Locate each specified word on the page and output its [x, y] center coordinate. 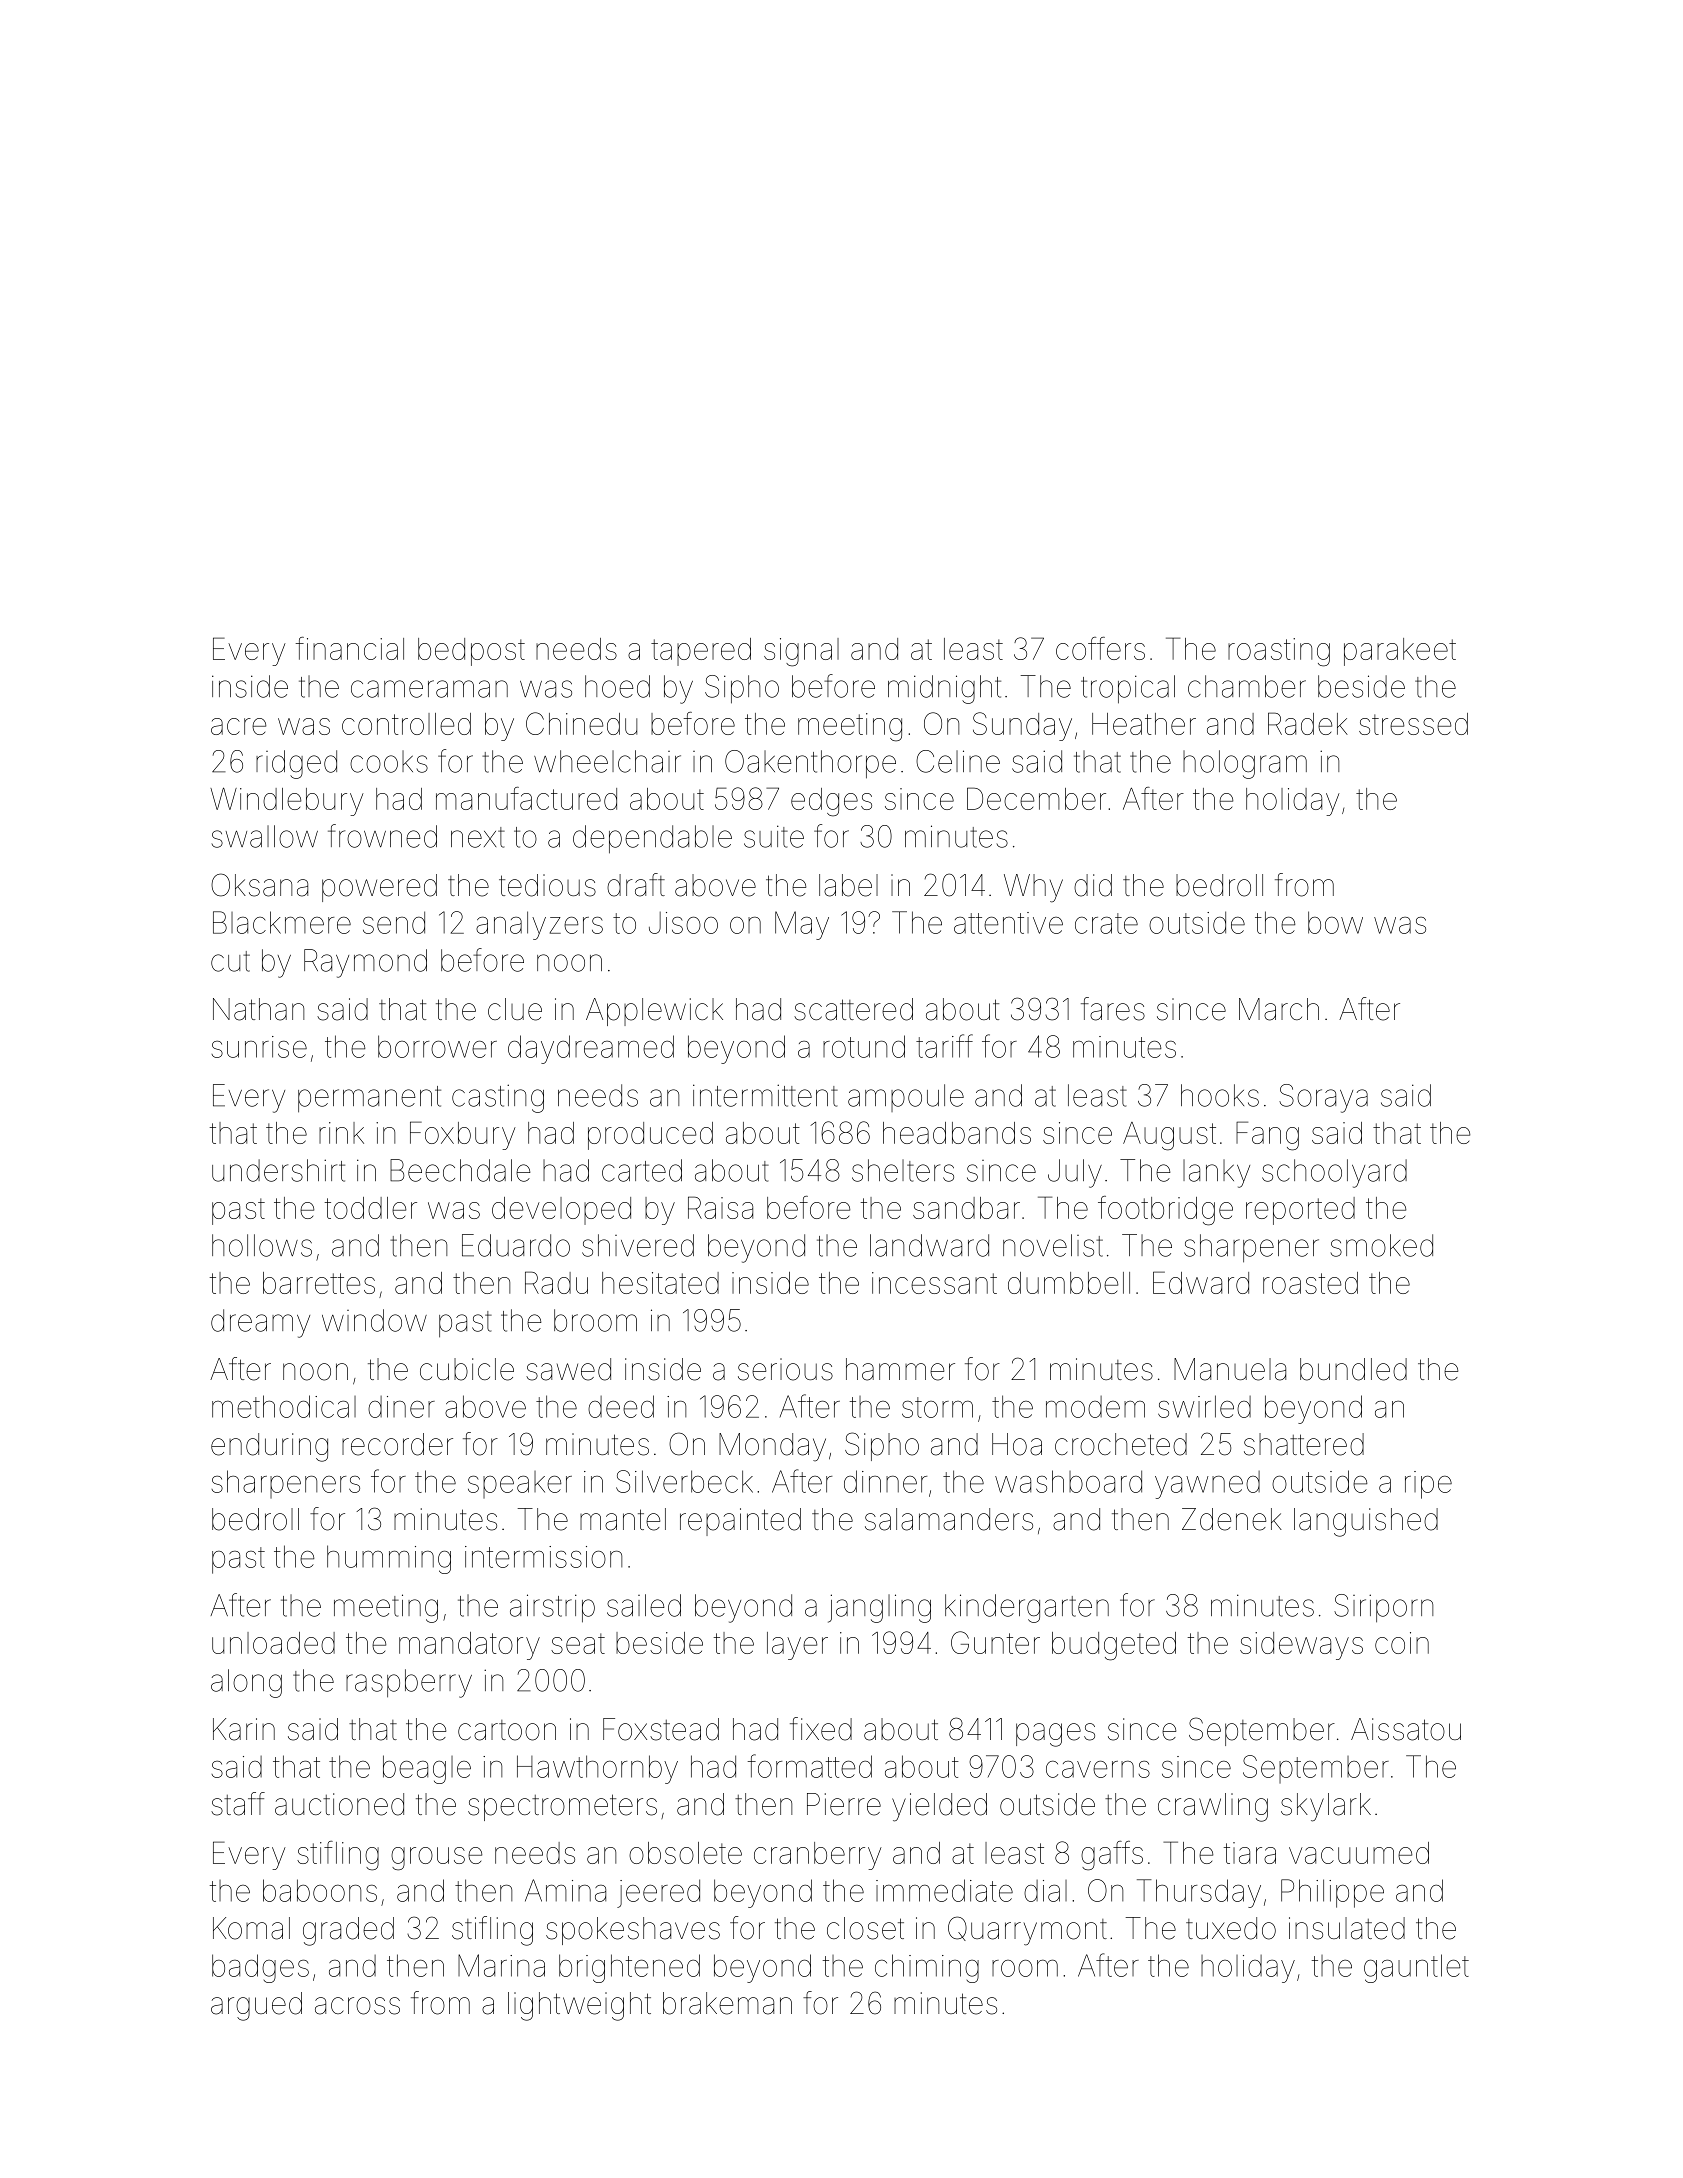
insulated [1347, 1928]
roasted [1310, 1283]
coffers [1100, 648]
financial [350, 648]
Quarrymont [1027, 1931]
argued [256, 2006]
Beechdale [460, 1170]
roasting [1279, 652]
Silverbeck [684, 1481]
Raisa [720, 1207]
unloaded [273, 1643]
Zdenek [1232, 1519]
